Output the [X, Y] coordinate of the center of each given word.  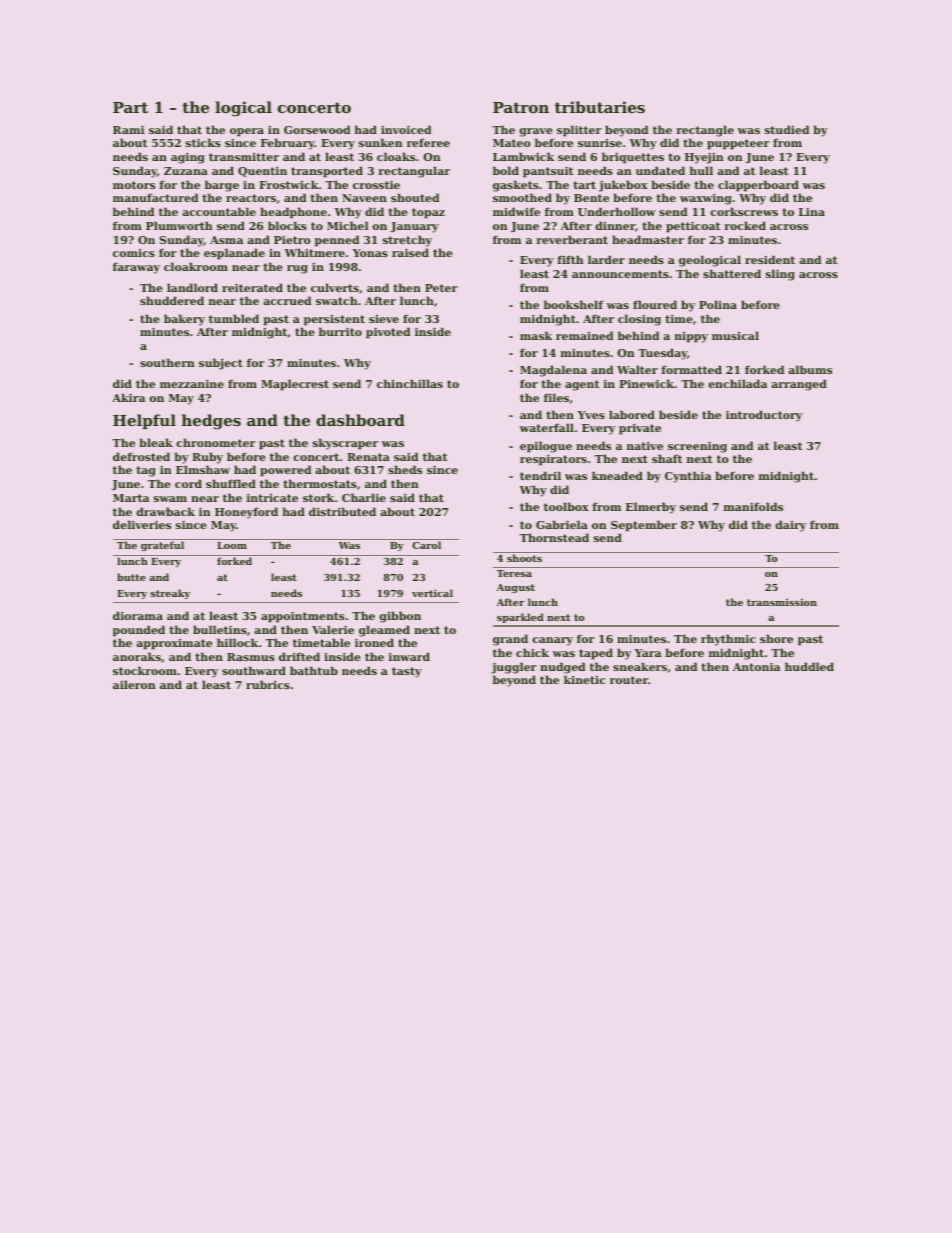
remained [584, 335]
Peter [441, 288]
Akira [128, 397]
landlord [192, 287]
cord [188, 483]
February [288, 144]
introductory [764, 416]
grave [536, 132]
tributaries [600, 107]
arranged [799, 385]
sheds [405, 469]
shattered [732, 273]
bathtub [314, 670]
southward [254, 670]
